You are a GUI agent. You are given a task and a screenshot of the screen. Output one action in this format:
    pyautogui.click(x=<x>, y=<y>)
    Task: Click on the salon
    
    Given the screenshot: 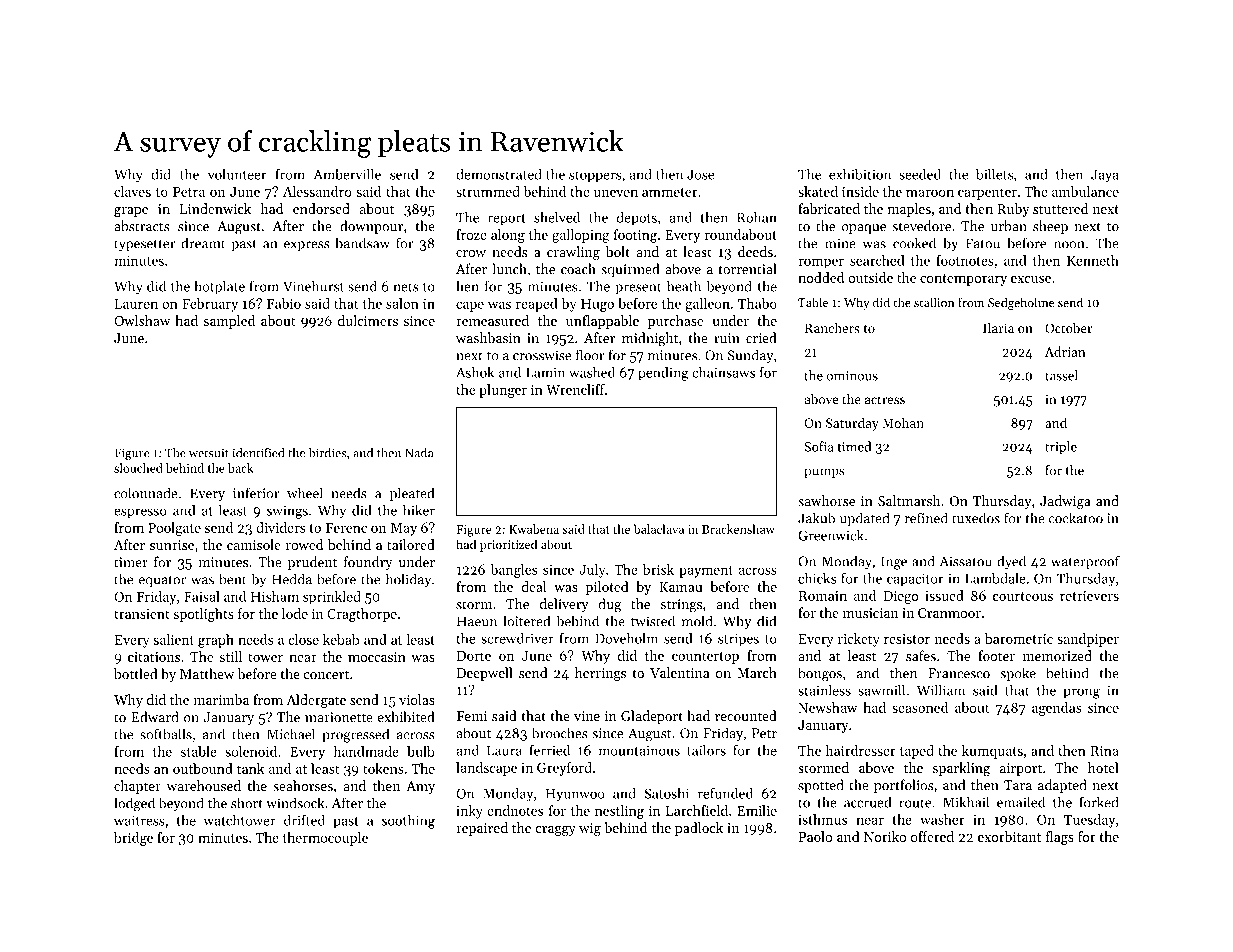 What is the action you would take?
    pyautogui.click(x=402, y=303)
